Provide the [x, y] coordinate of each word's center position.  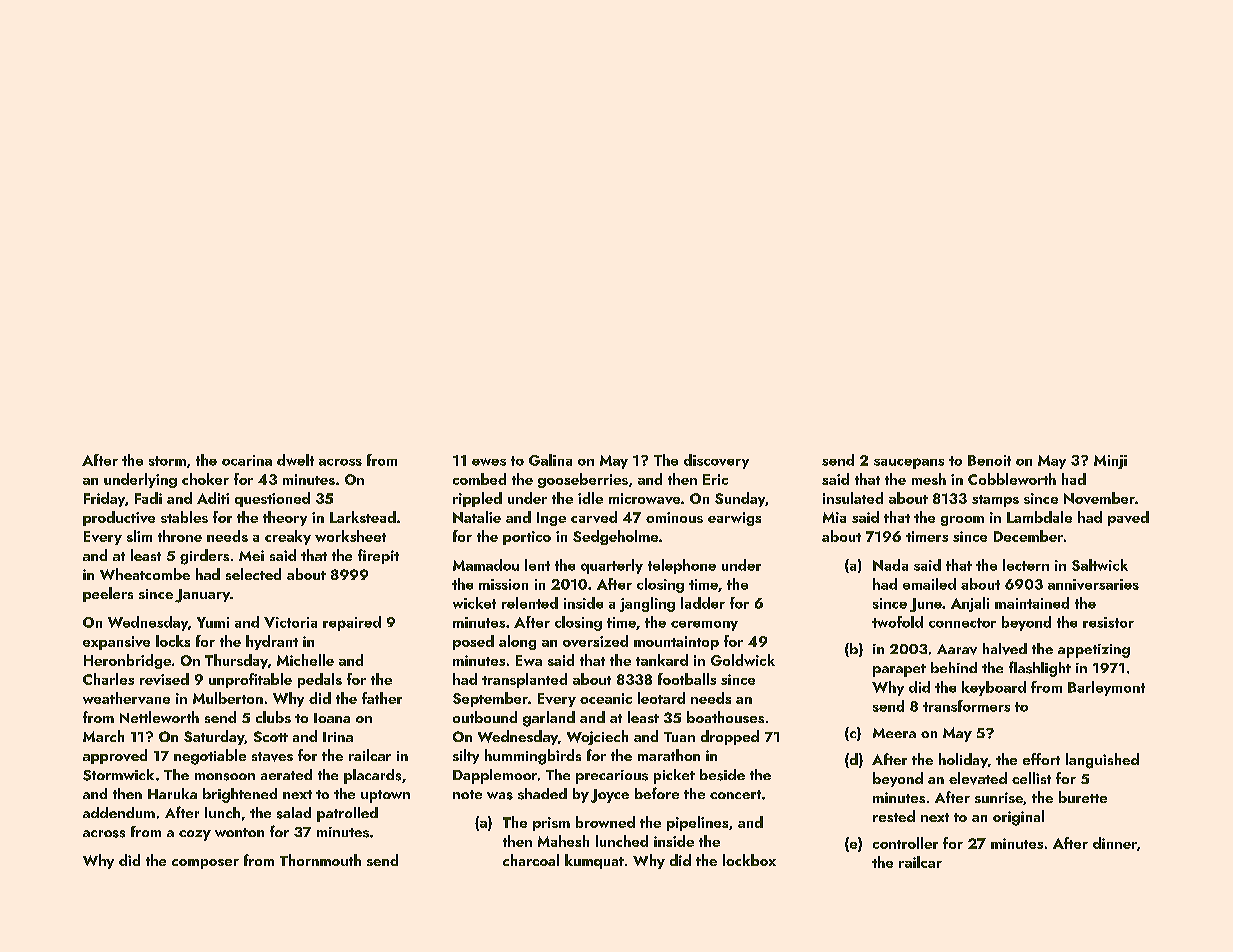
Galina [550, 460]
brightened [240, 795]
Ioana [332, 718]
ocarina [247, 460]
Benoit [989, 460]
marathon [669, 755]
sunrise [999, 797]
